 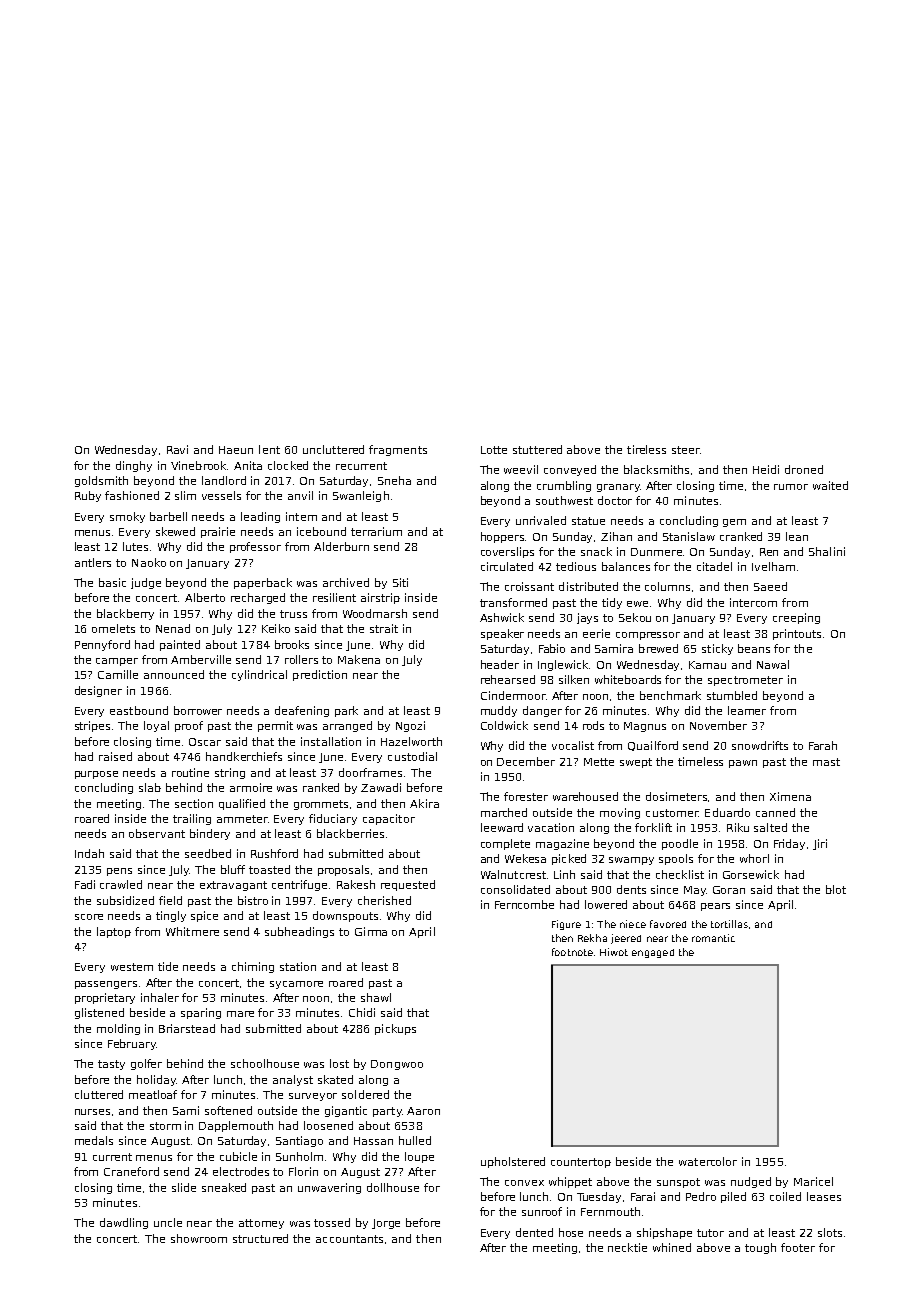 I want to click on Fernmouth, so click(x=610, y=1211).
